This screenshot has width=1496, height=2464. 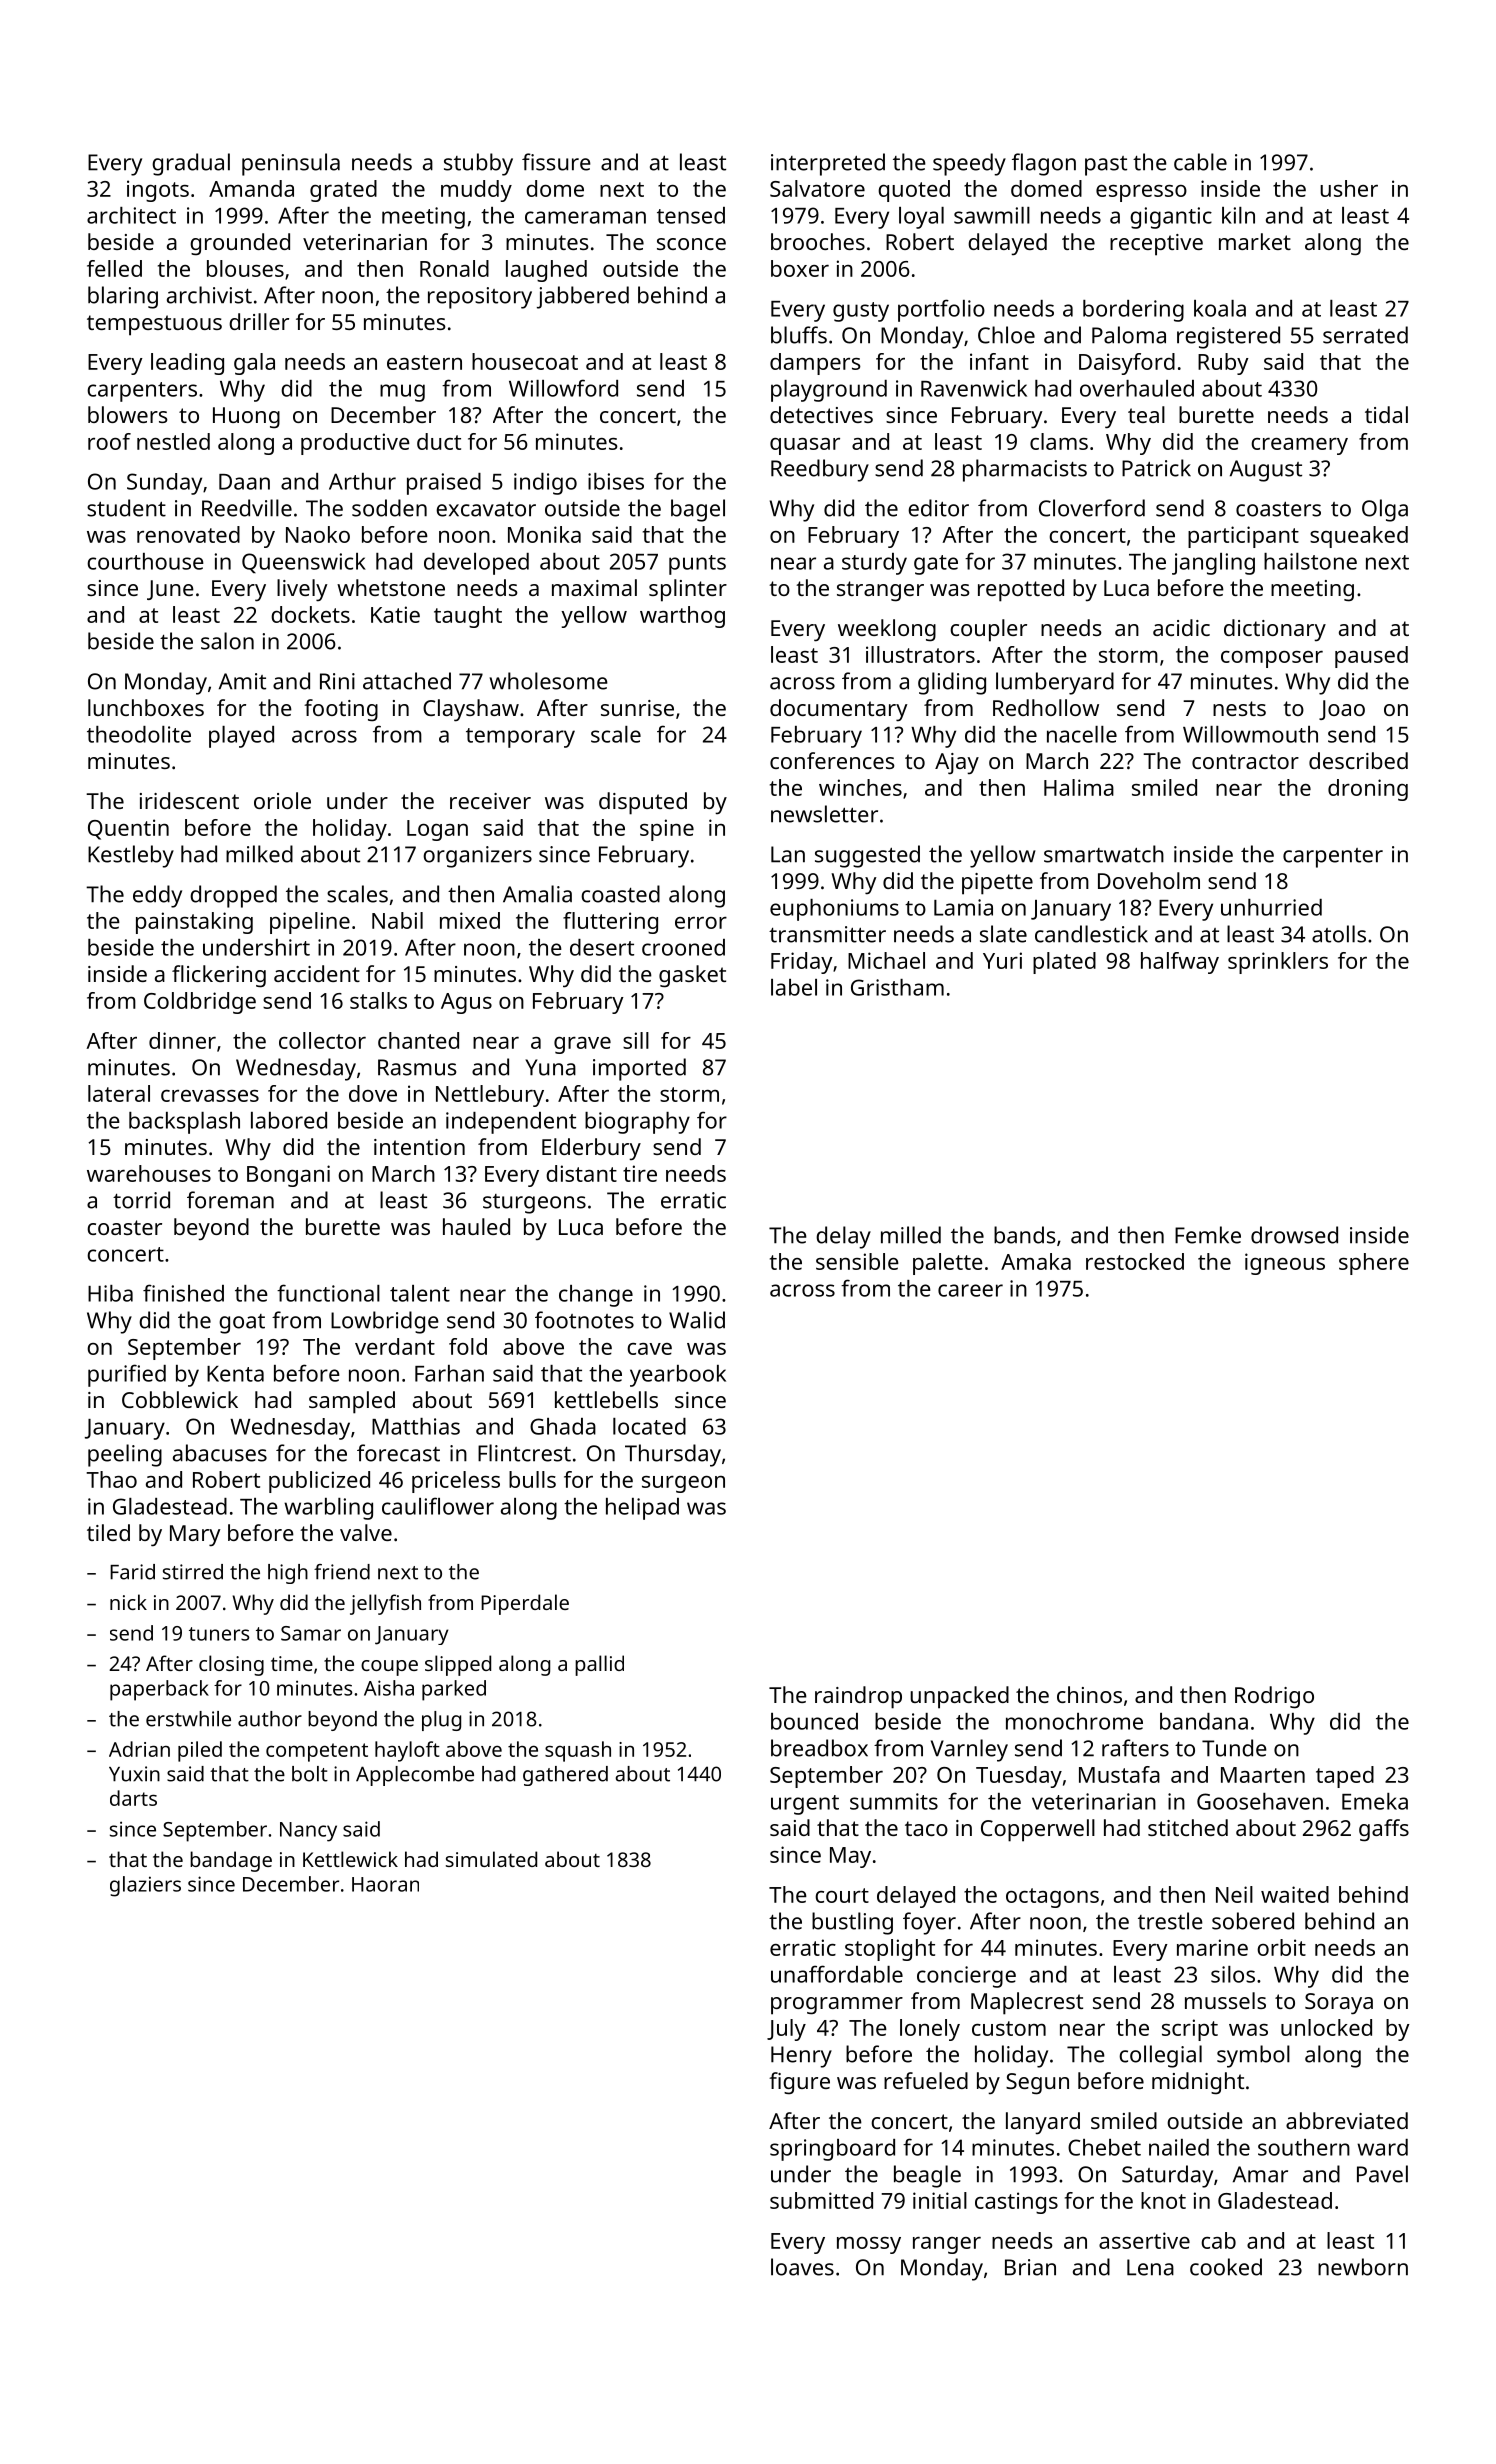 What do you see at coordinates (1326, 2027) in the screenshot?
I see `unlocked` at bounding box center [1326, 2027].
